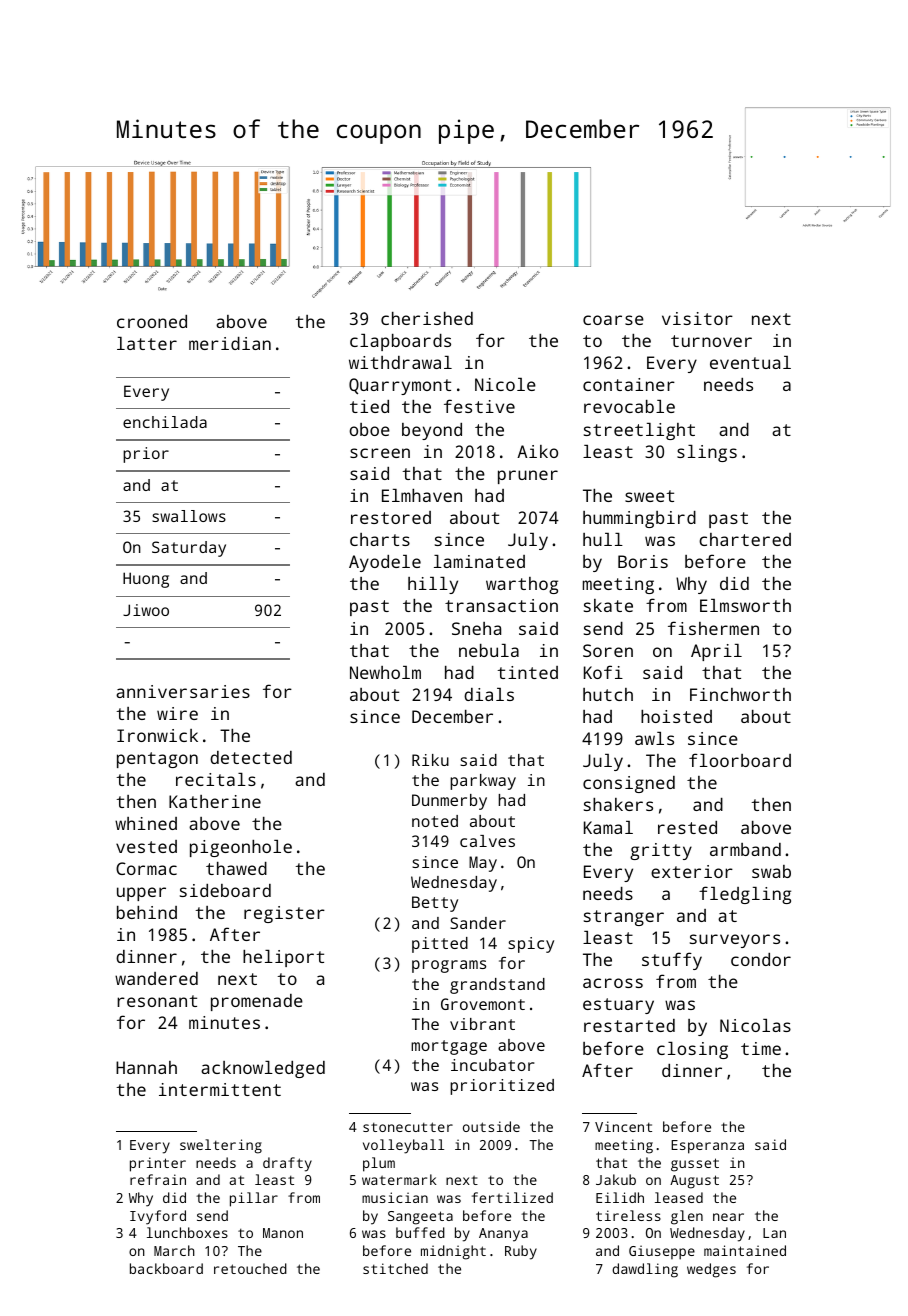 The image size is (908, 1316). I want to click on Elmhaven, so click(422, 495).
